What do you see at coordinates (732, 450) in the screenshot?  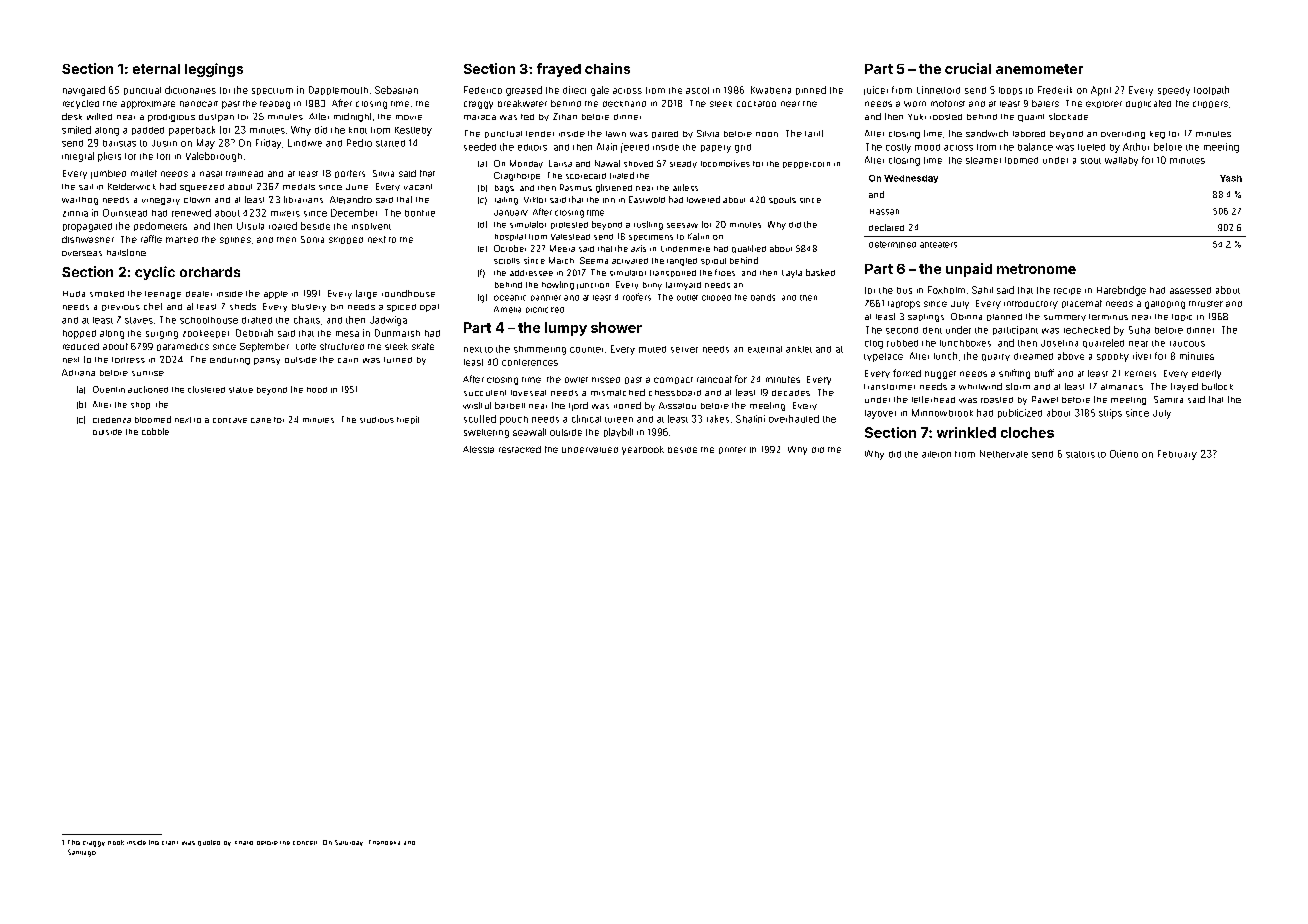 I see `printer` at bounding box center [732, 450].
